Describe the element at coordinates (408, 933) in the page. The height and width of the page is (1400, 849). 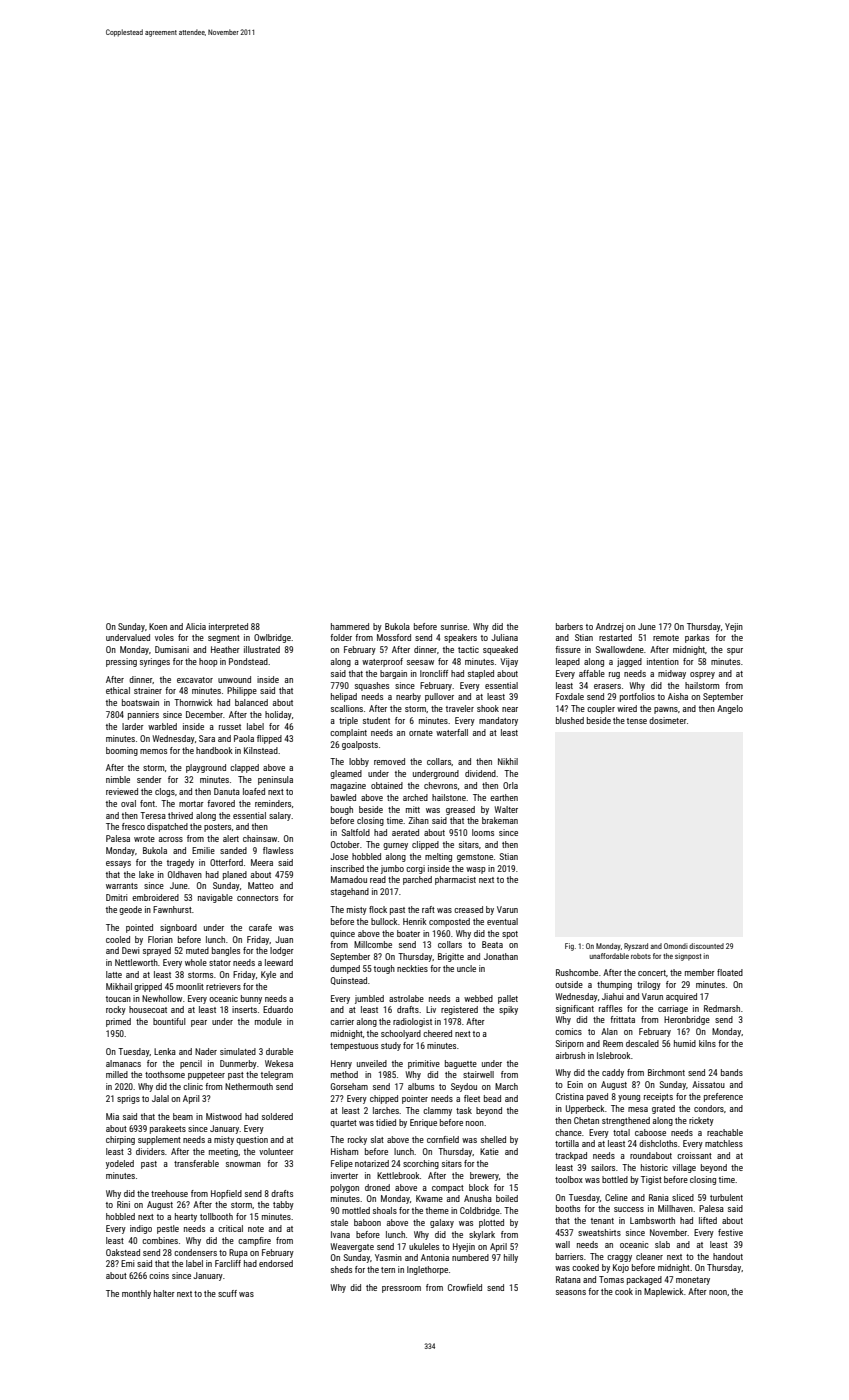
I see `boater` at that location.
